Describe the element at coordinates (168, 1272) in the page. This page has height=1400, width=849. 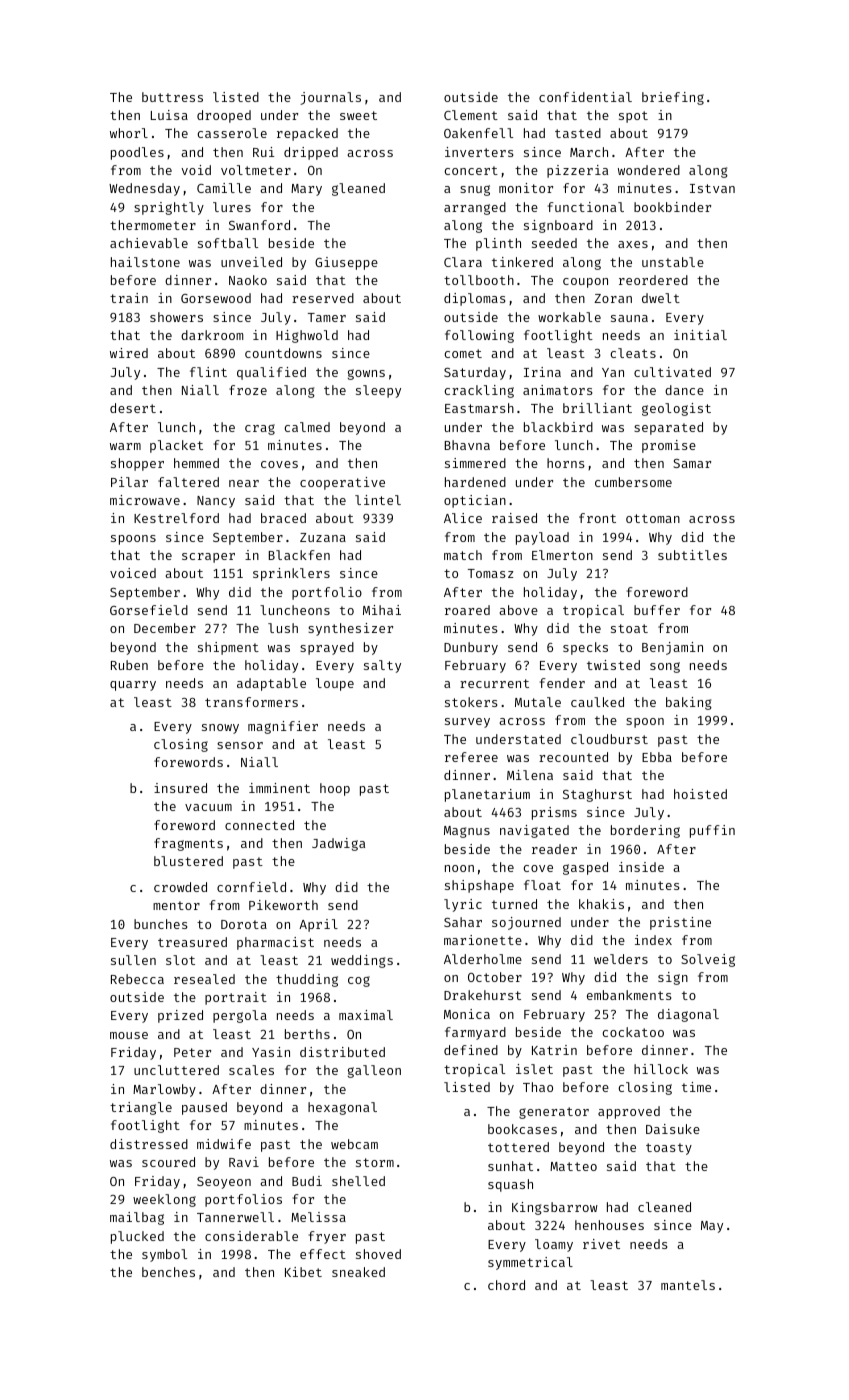
I see `benches` at that location.
